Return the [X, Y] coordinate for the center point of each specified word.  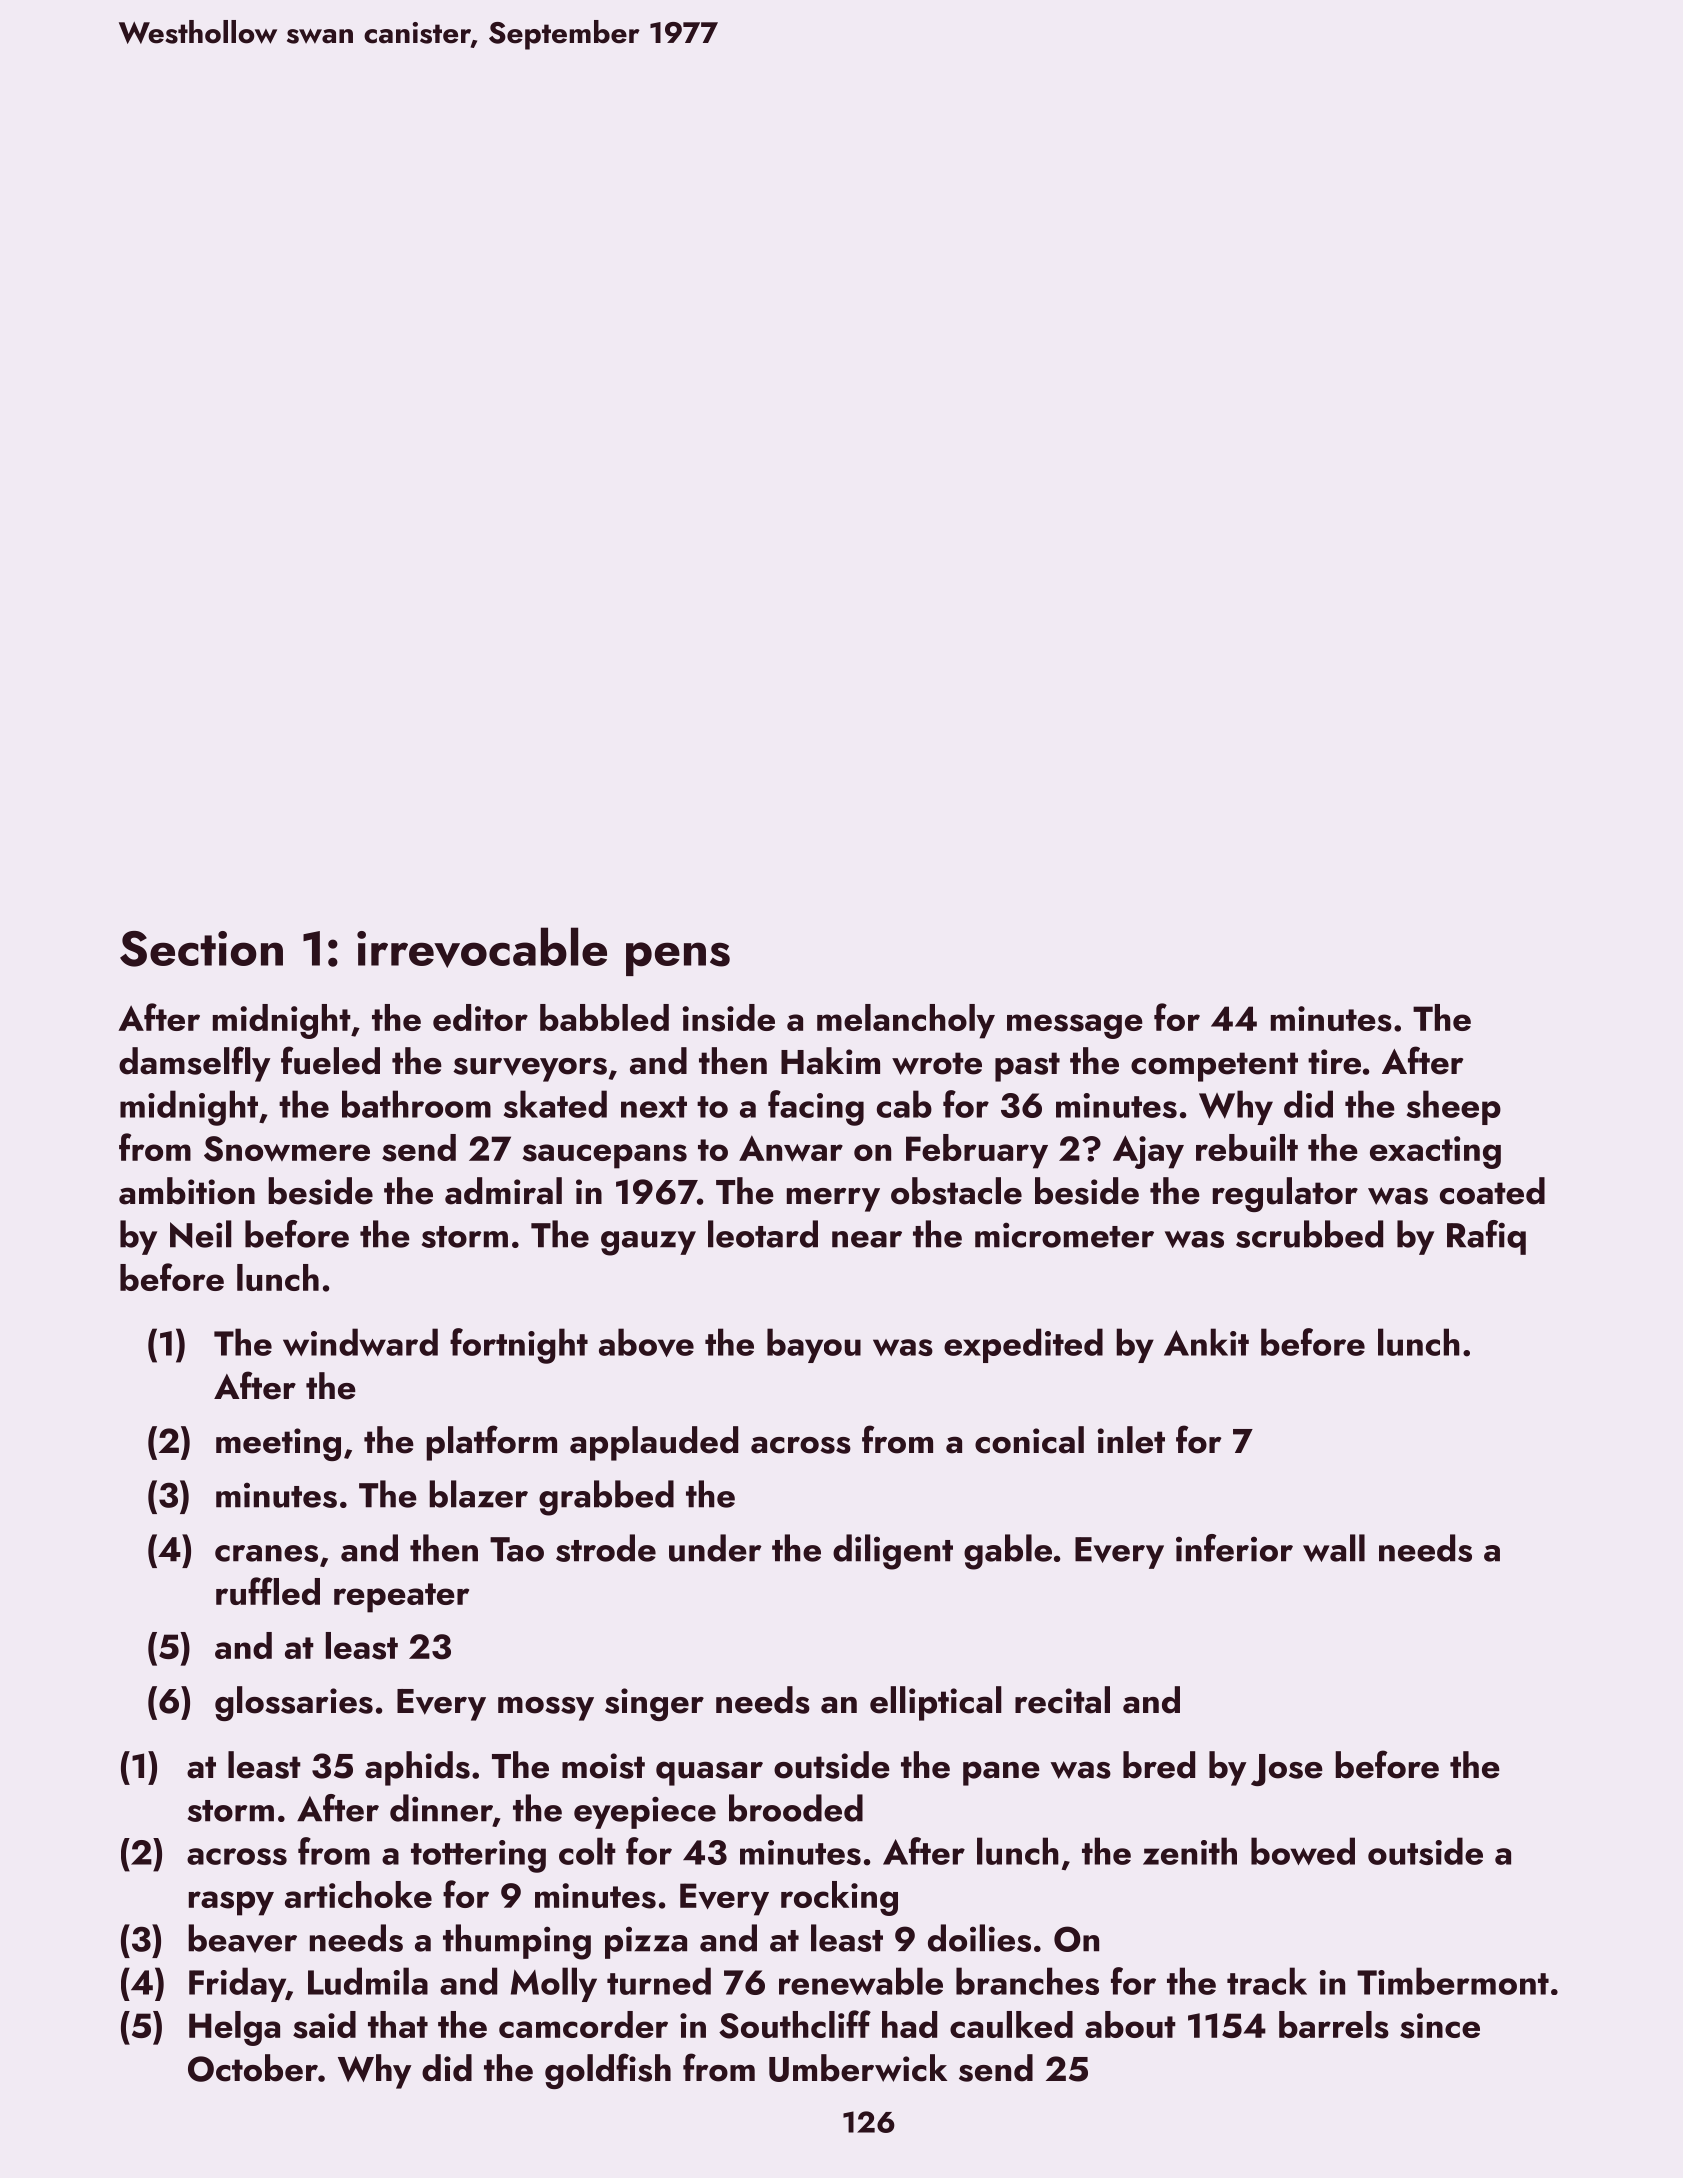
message [1075, 1026]
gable [1008, 1552]
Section [201, 949]
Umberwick [858, 2068]
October [253, 2068]
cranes [266, 1553]
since [1440, 2026]
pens [678, 959]
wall [1334, 1548]
